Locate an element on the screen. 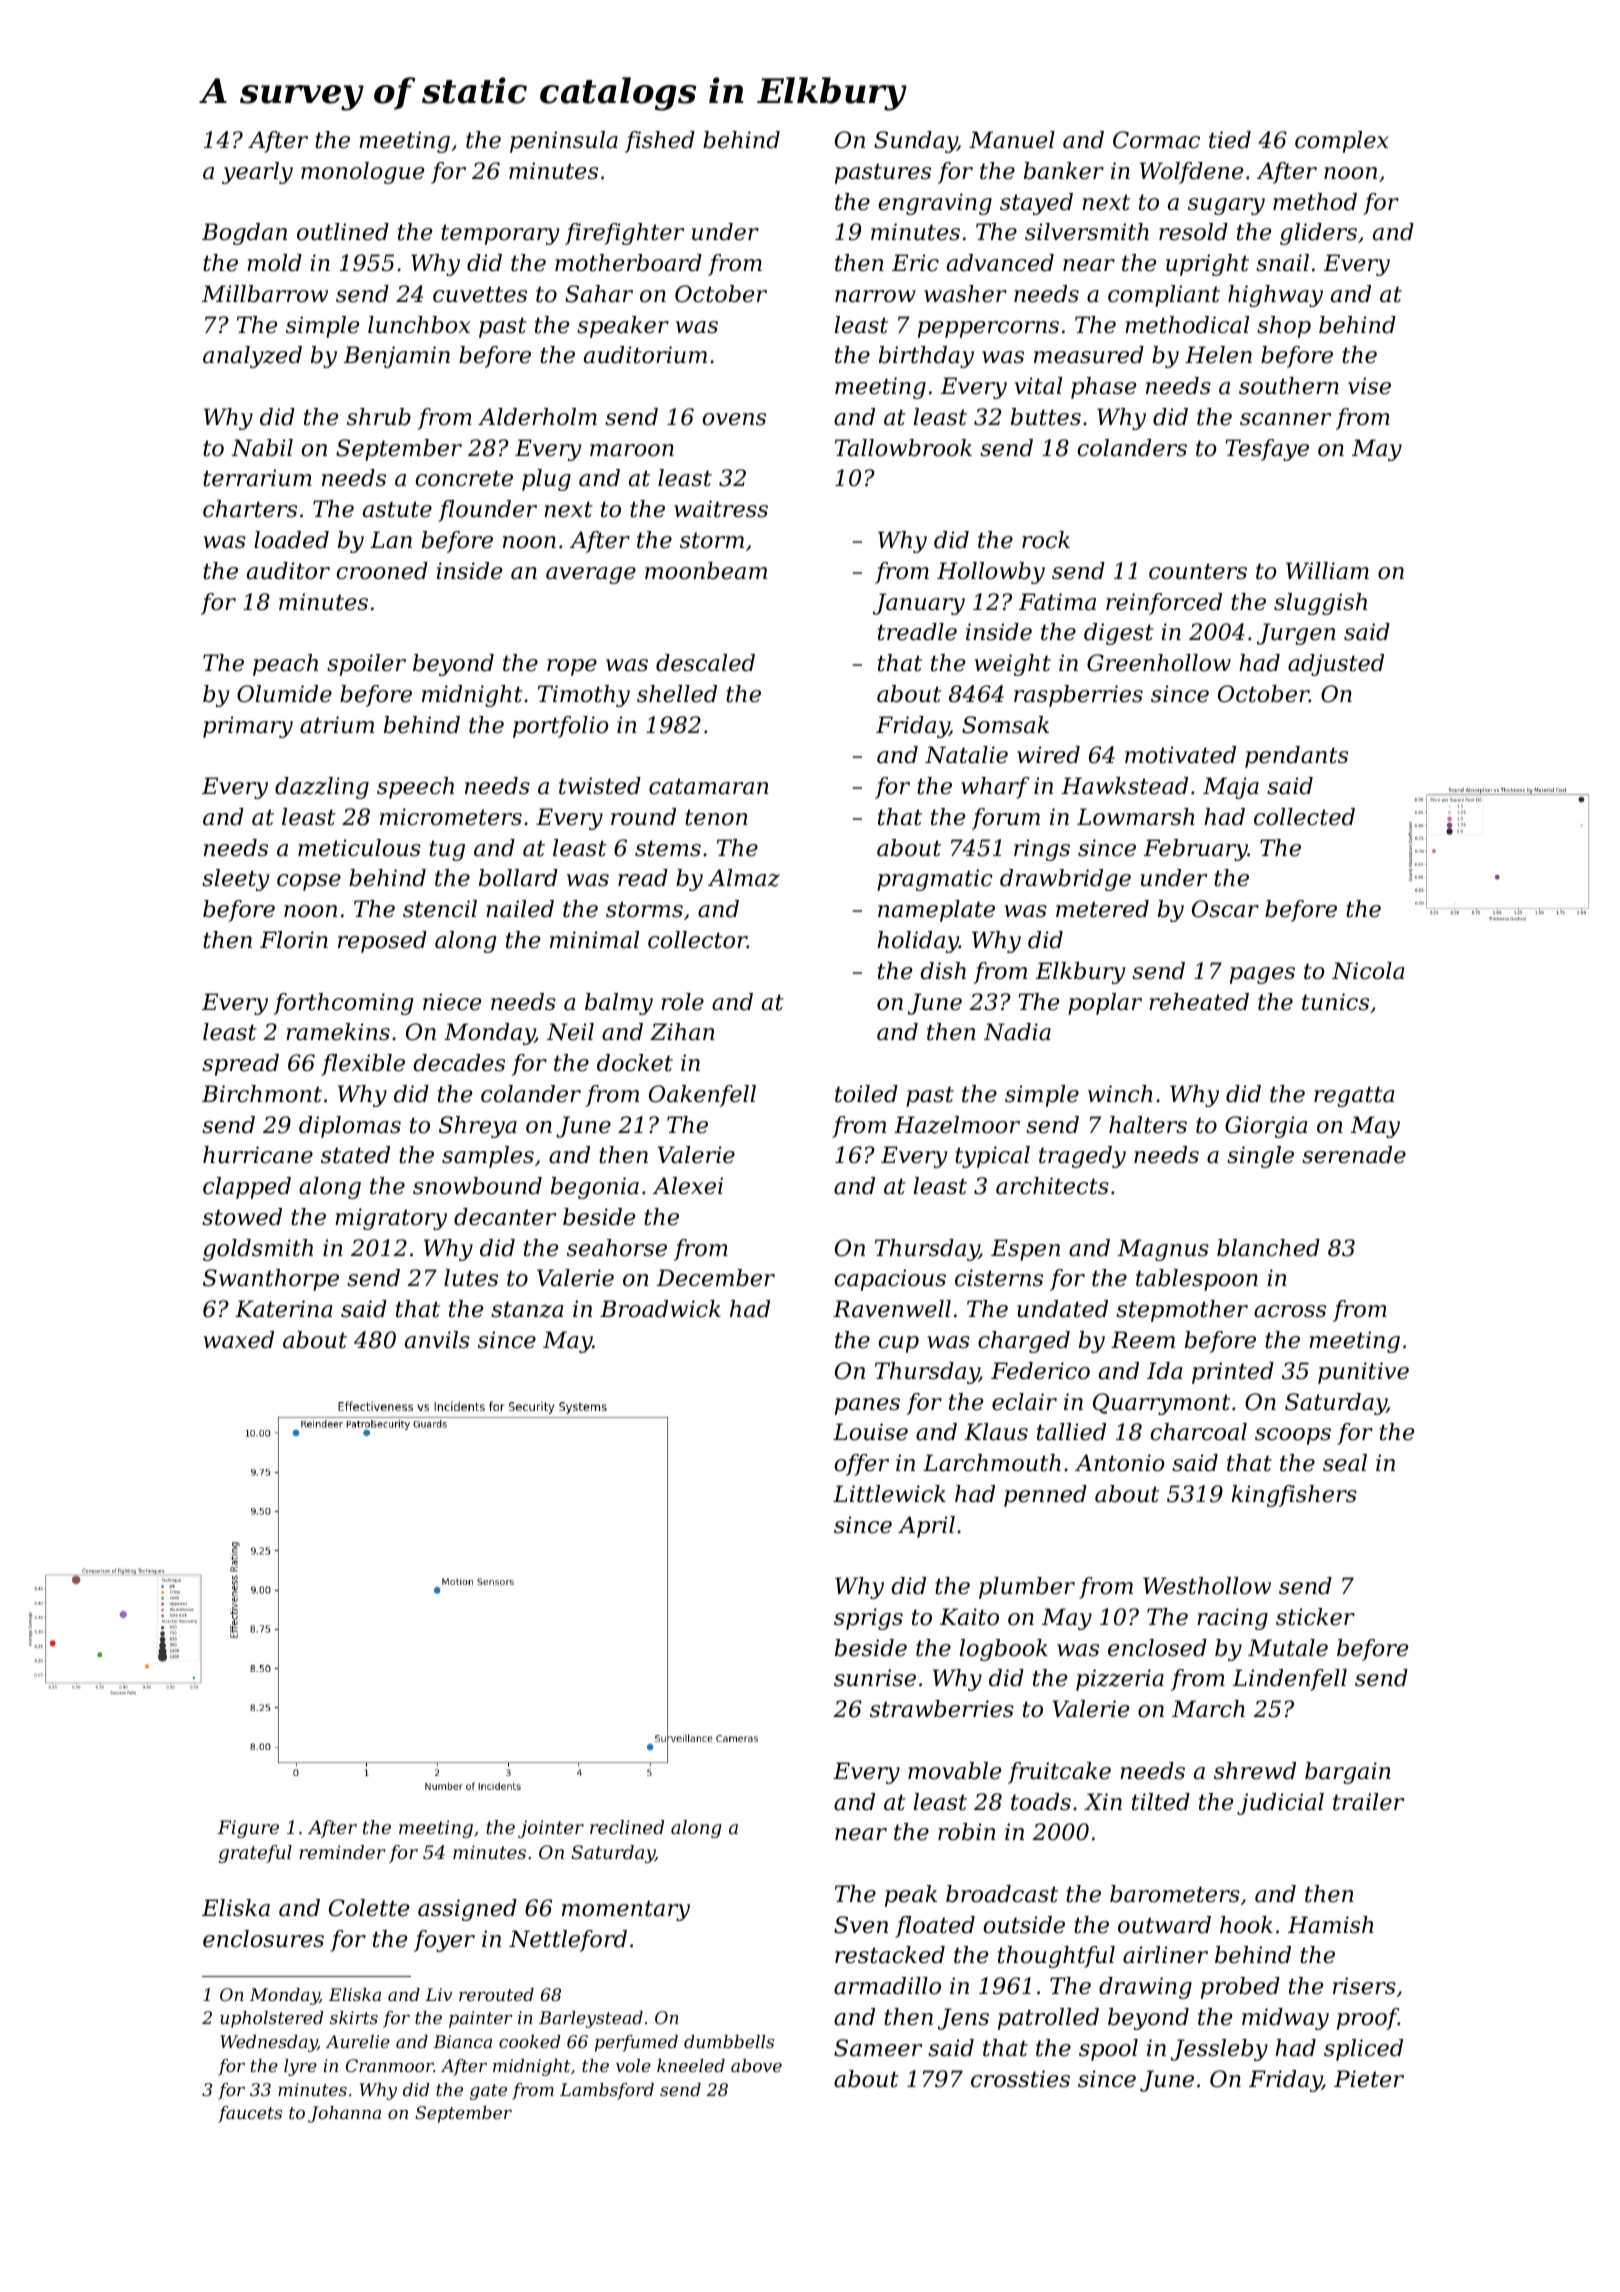  tilted is located at coordinates (1161, 1802).
